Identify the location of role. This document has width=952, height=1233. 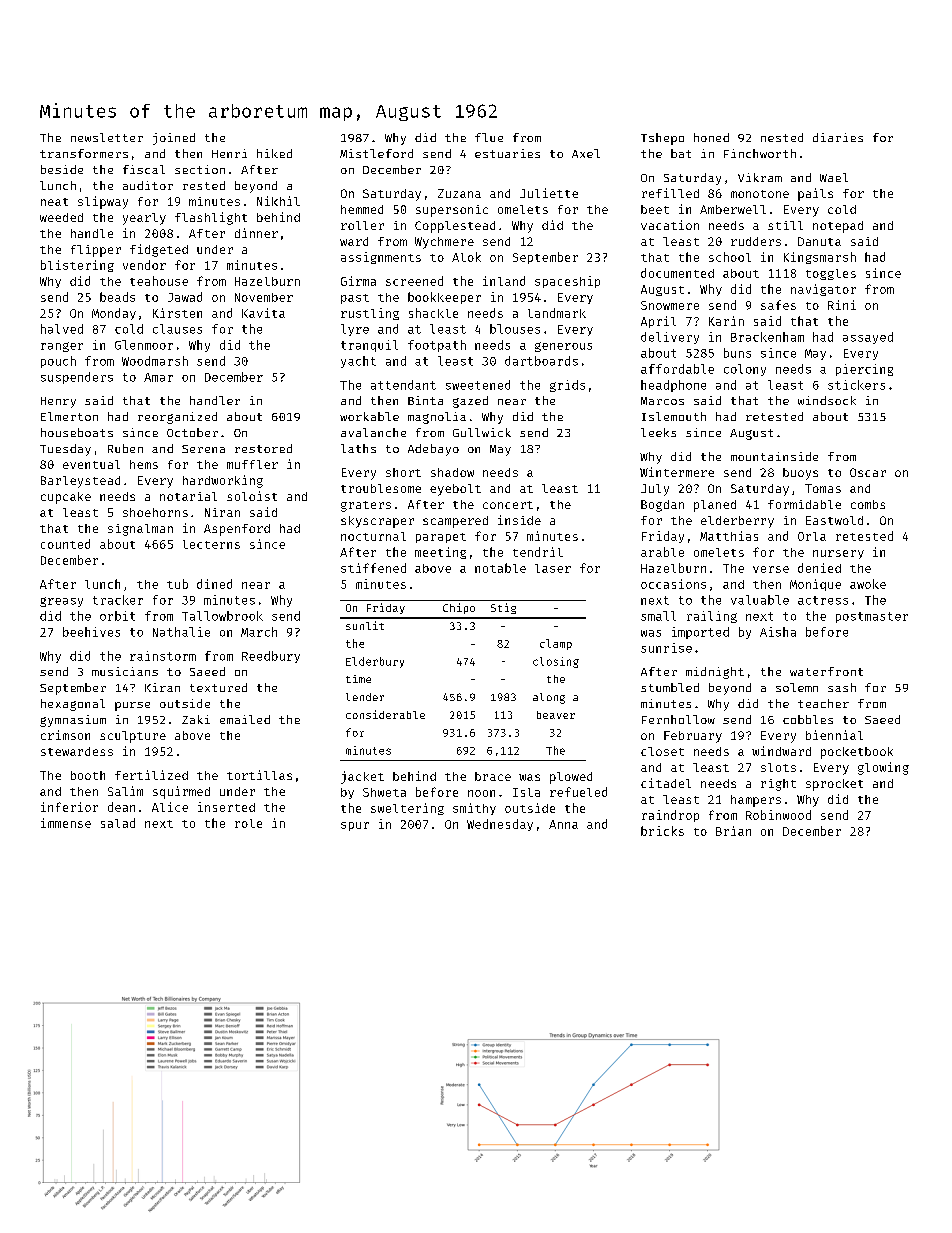
(248, 823).
